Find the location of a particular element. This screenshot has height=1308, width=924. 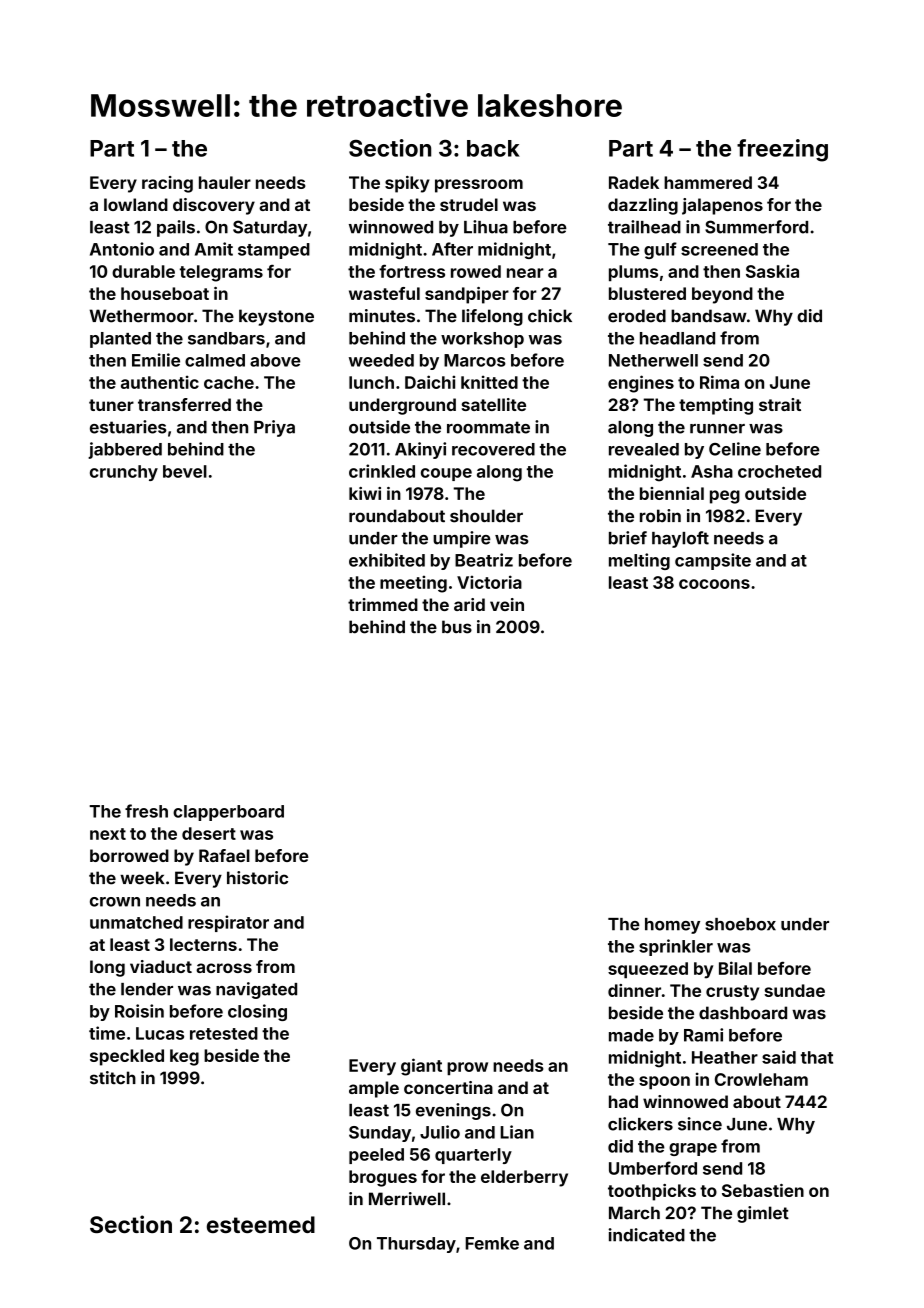

Emilie is located at coordinates (156, 360).
